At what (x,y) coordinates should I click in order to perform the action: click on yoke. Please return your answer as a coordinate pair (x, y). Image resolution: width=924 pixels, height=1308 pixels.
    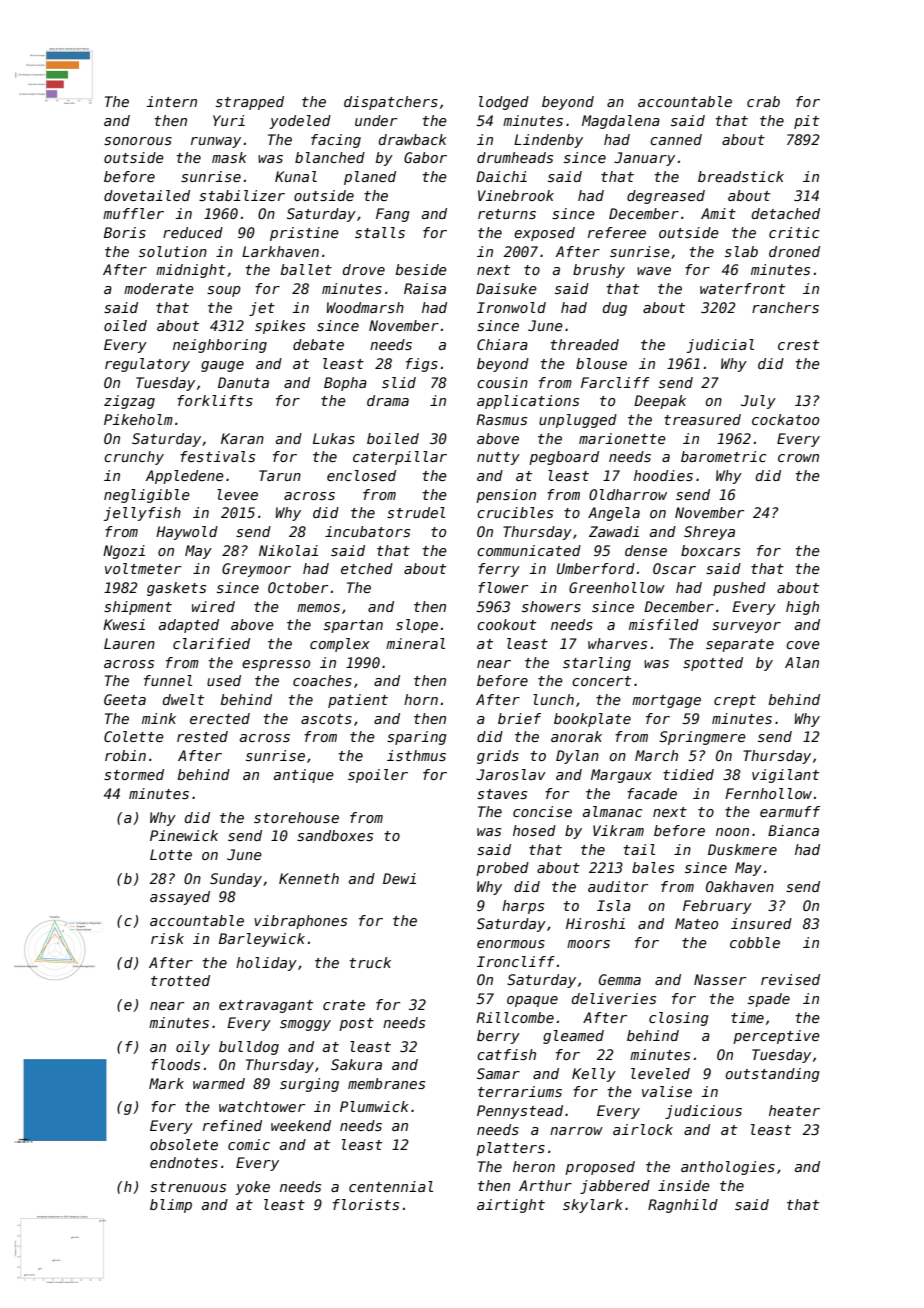
    Looking at the image, I should click on (252, 1188).
